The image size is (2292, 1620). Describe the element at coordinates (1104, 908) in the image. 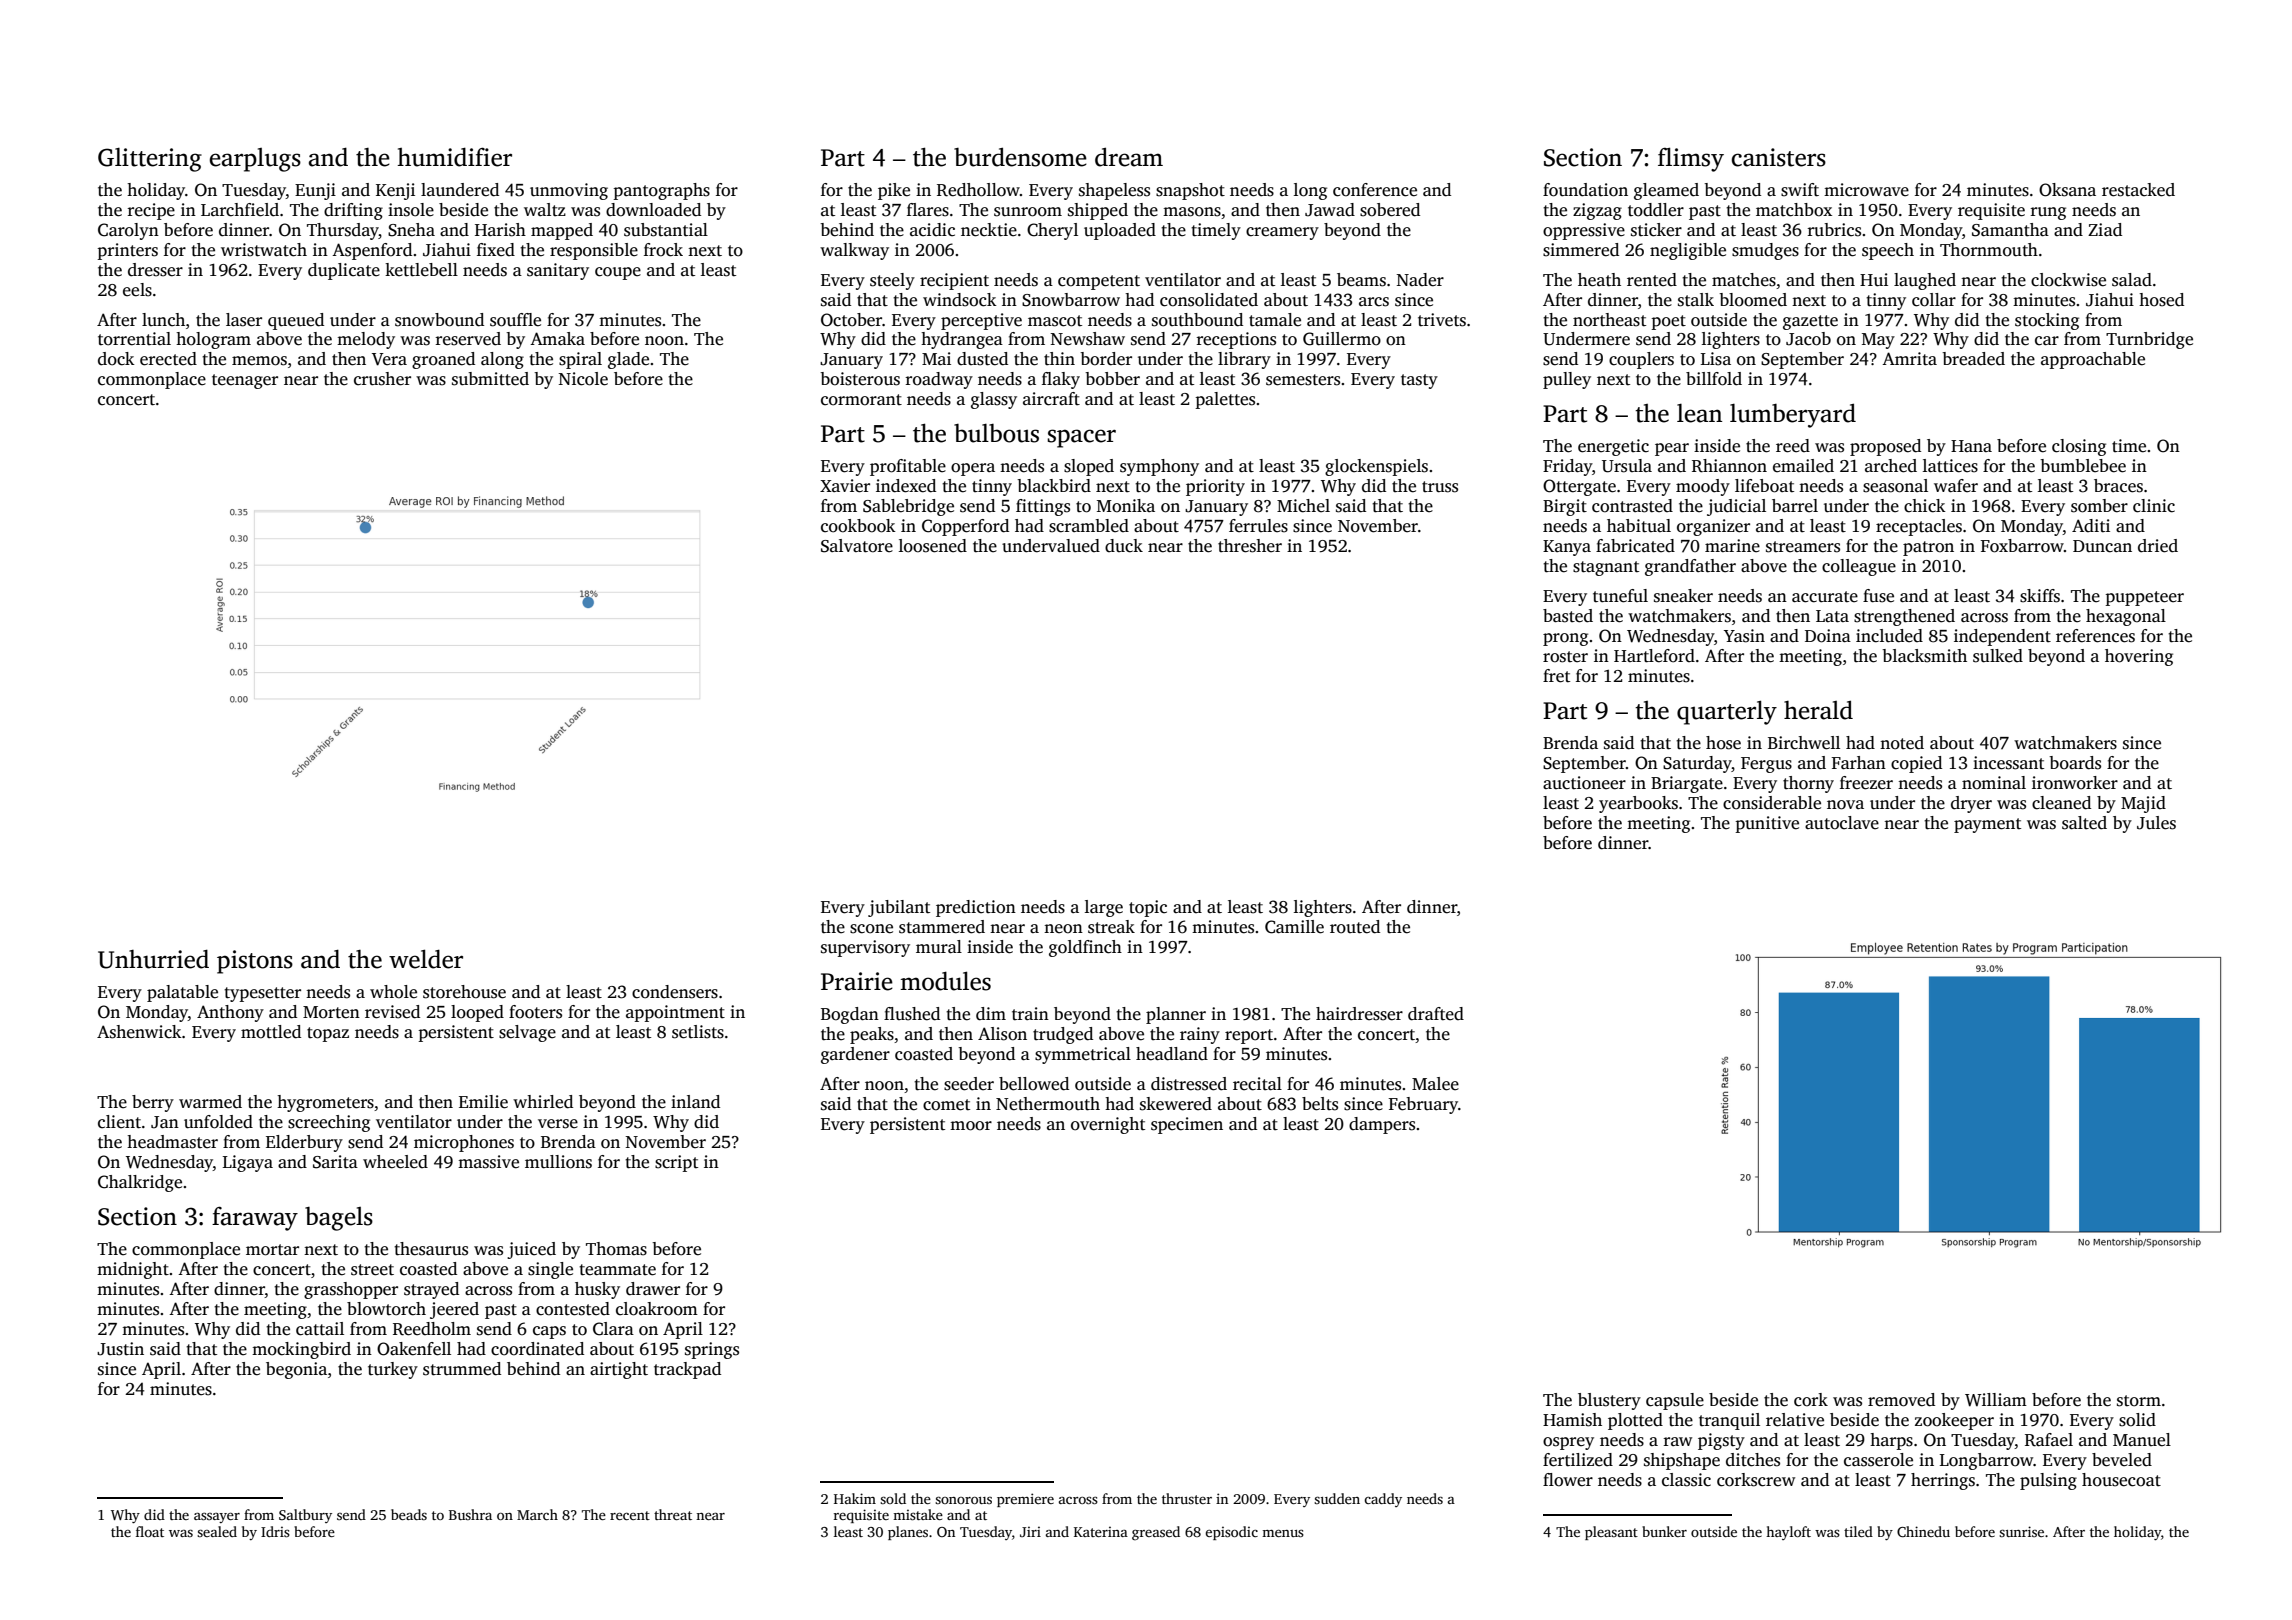

I see `large` at that location.
